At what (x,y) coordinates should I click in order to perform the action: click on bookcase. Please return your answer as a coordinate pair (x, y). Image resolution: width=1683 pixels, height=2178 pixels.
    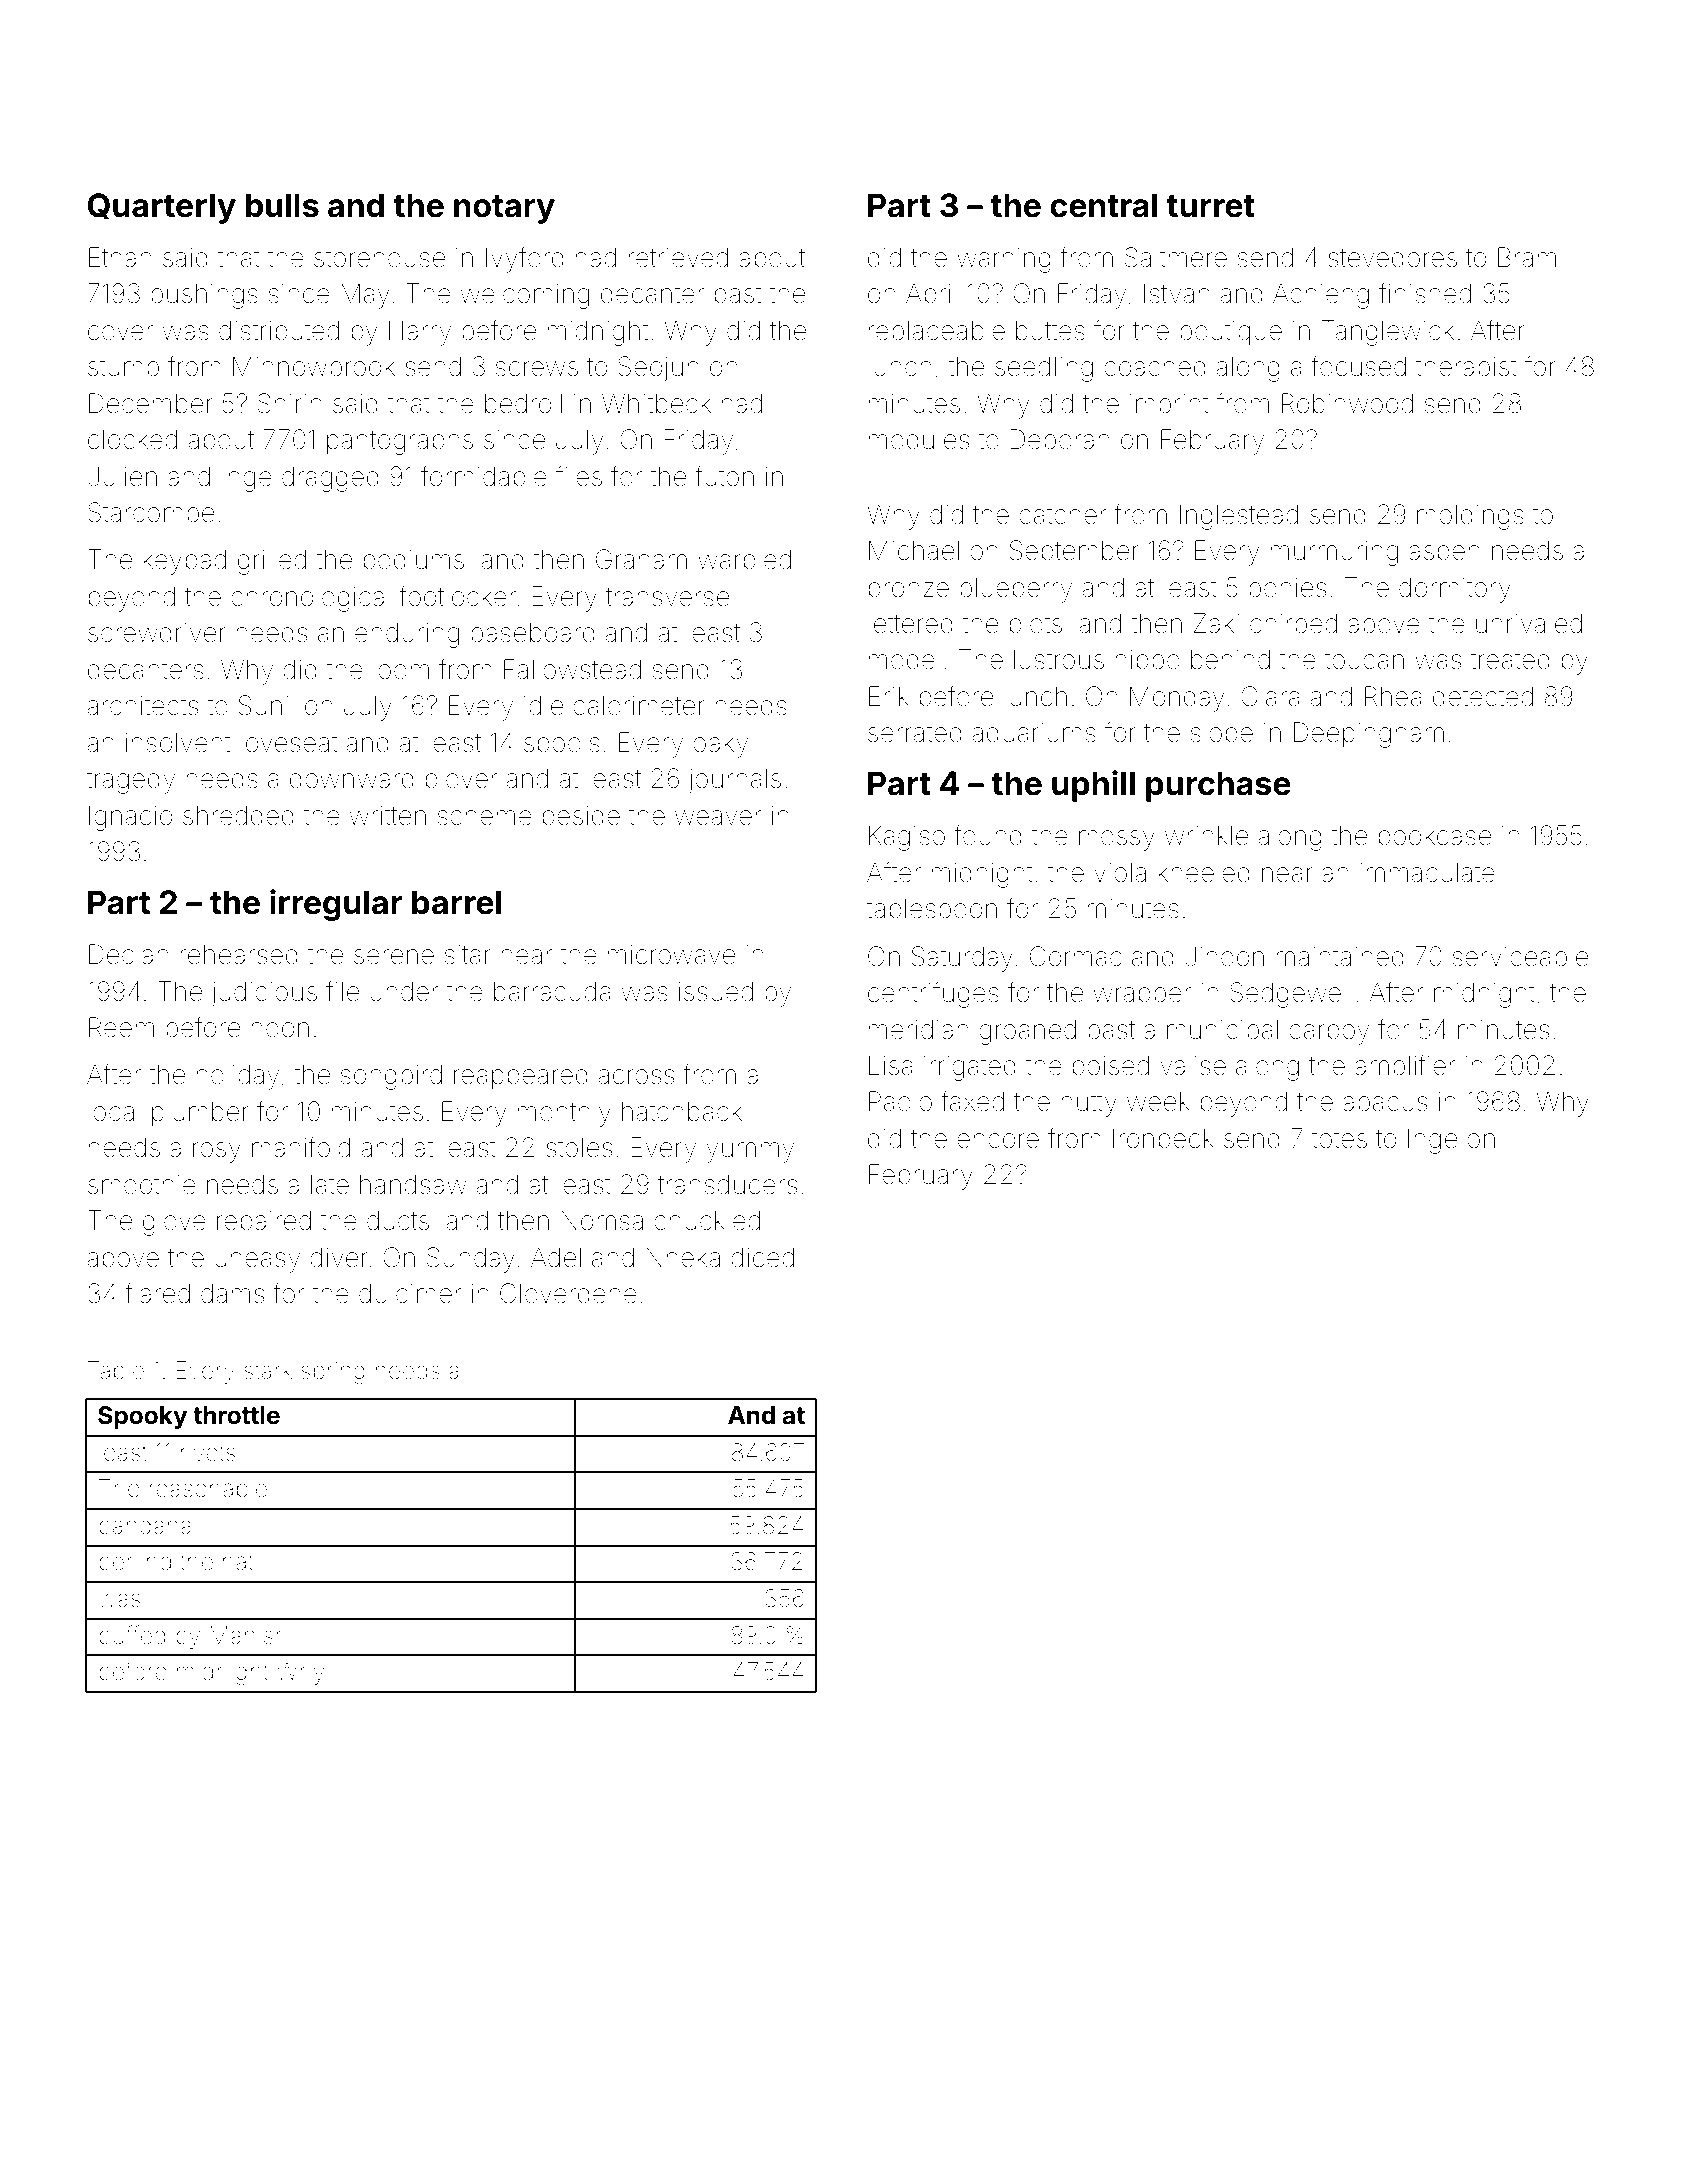
    Looking at the image, I should click on (1435, 836).
